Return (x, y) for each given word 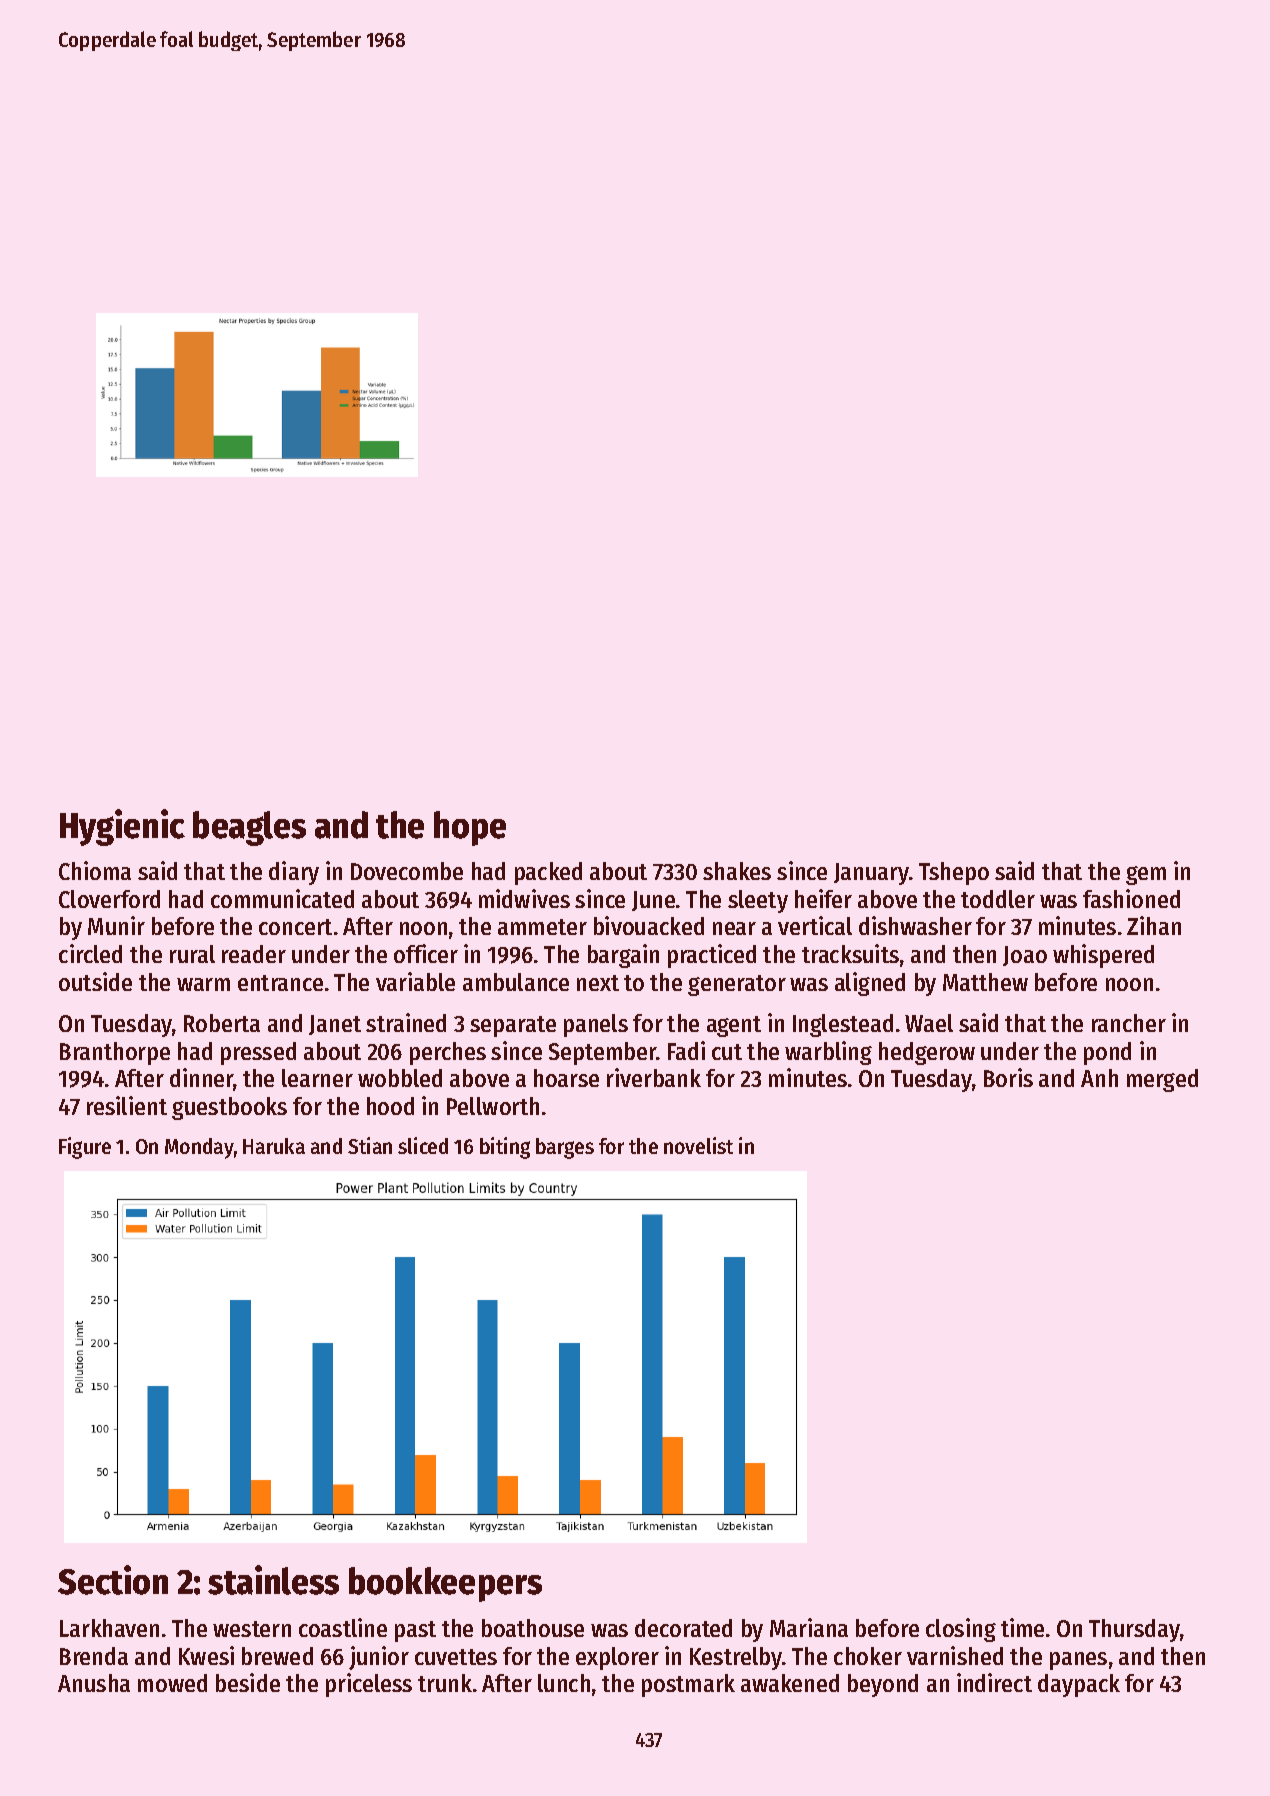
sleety (758, 901)
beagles (249, 828)
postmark (688, 1685)
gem (1146, 875)
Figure (85, 1148)
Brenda (94, 1656)
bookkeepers (445, 1584)
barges (565, 1148)
